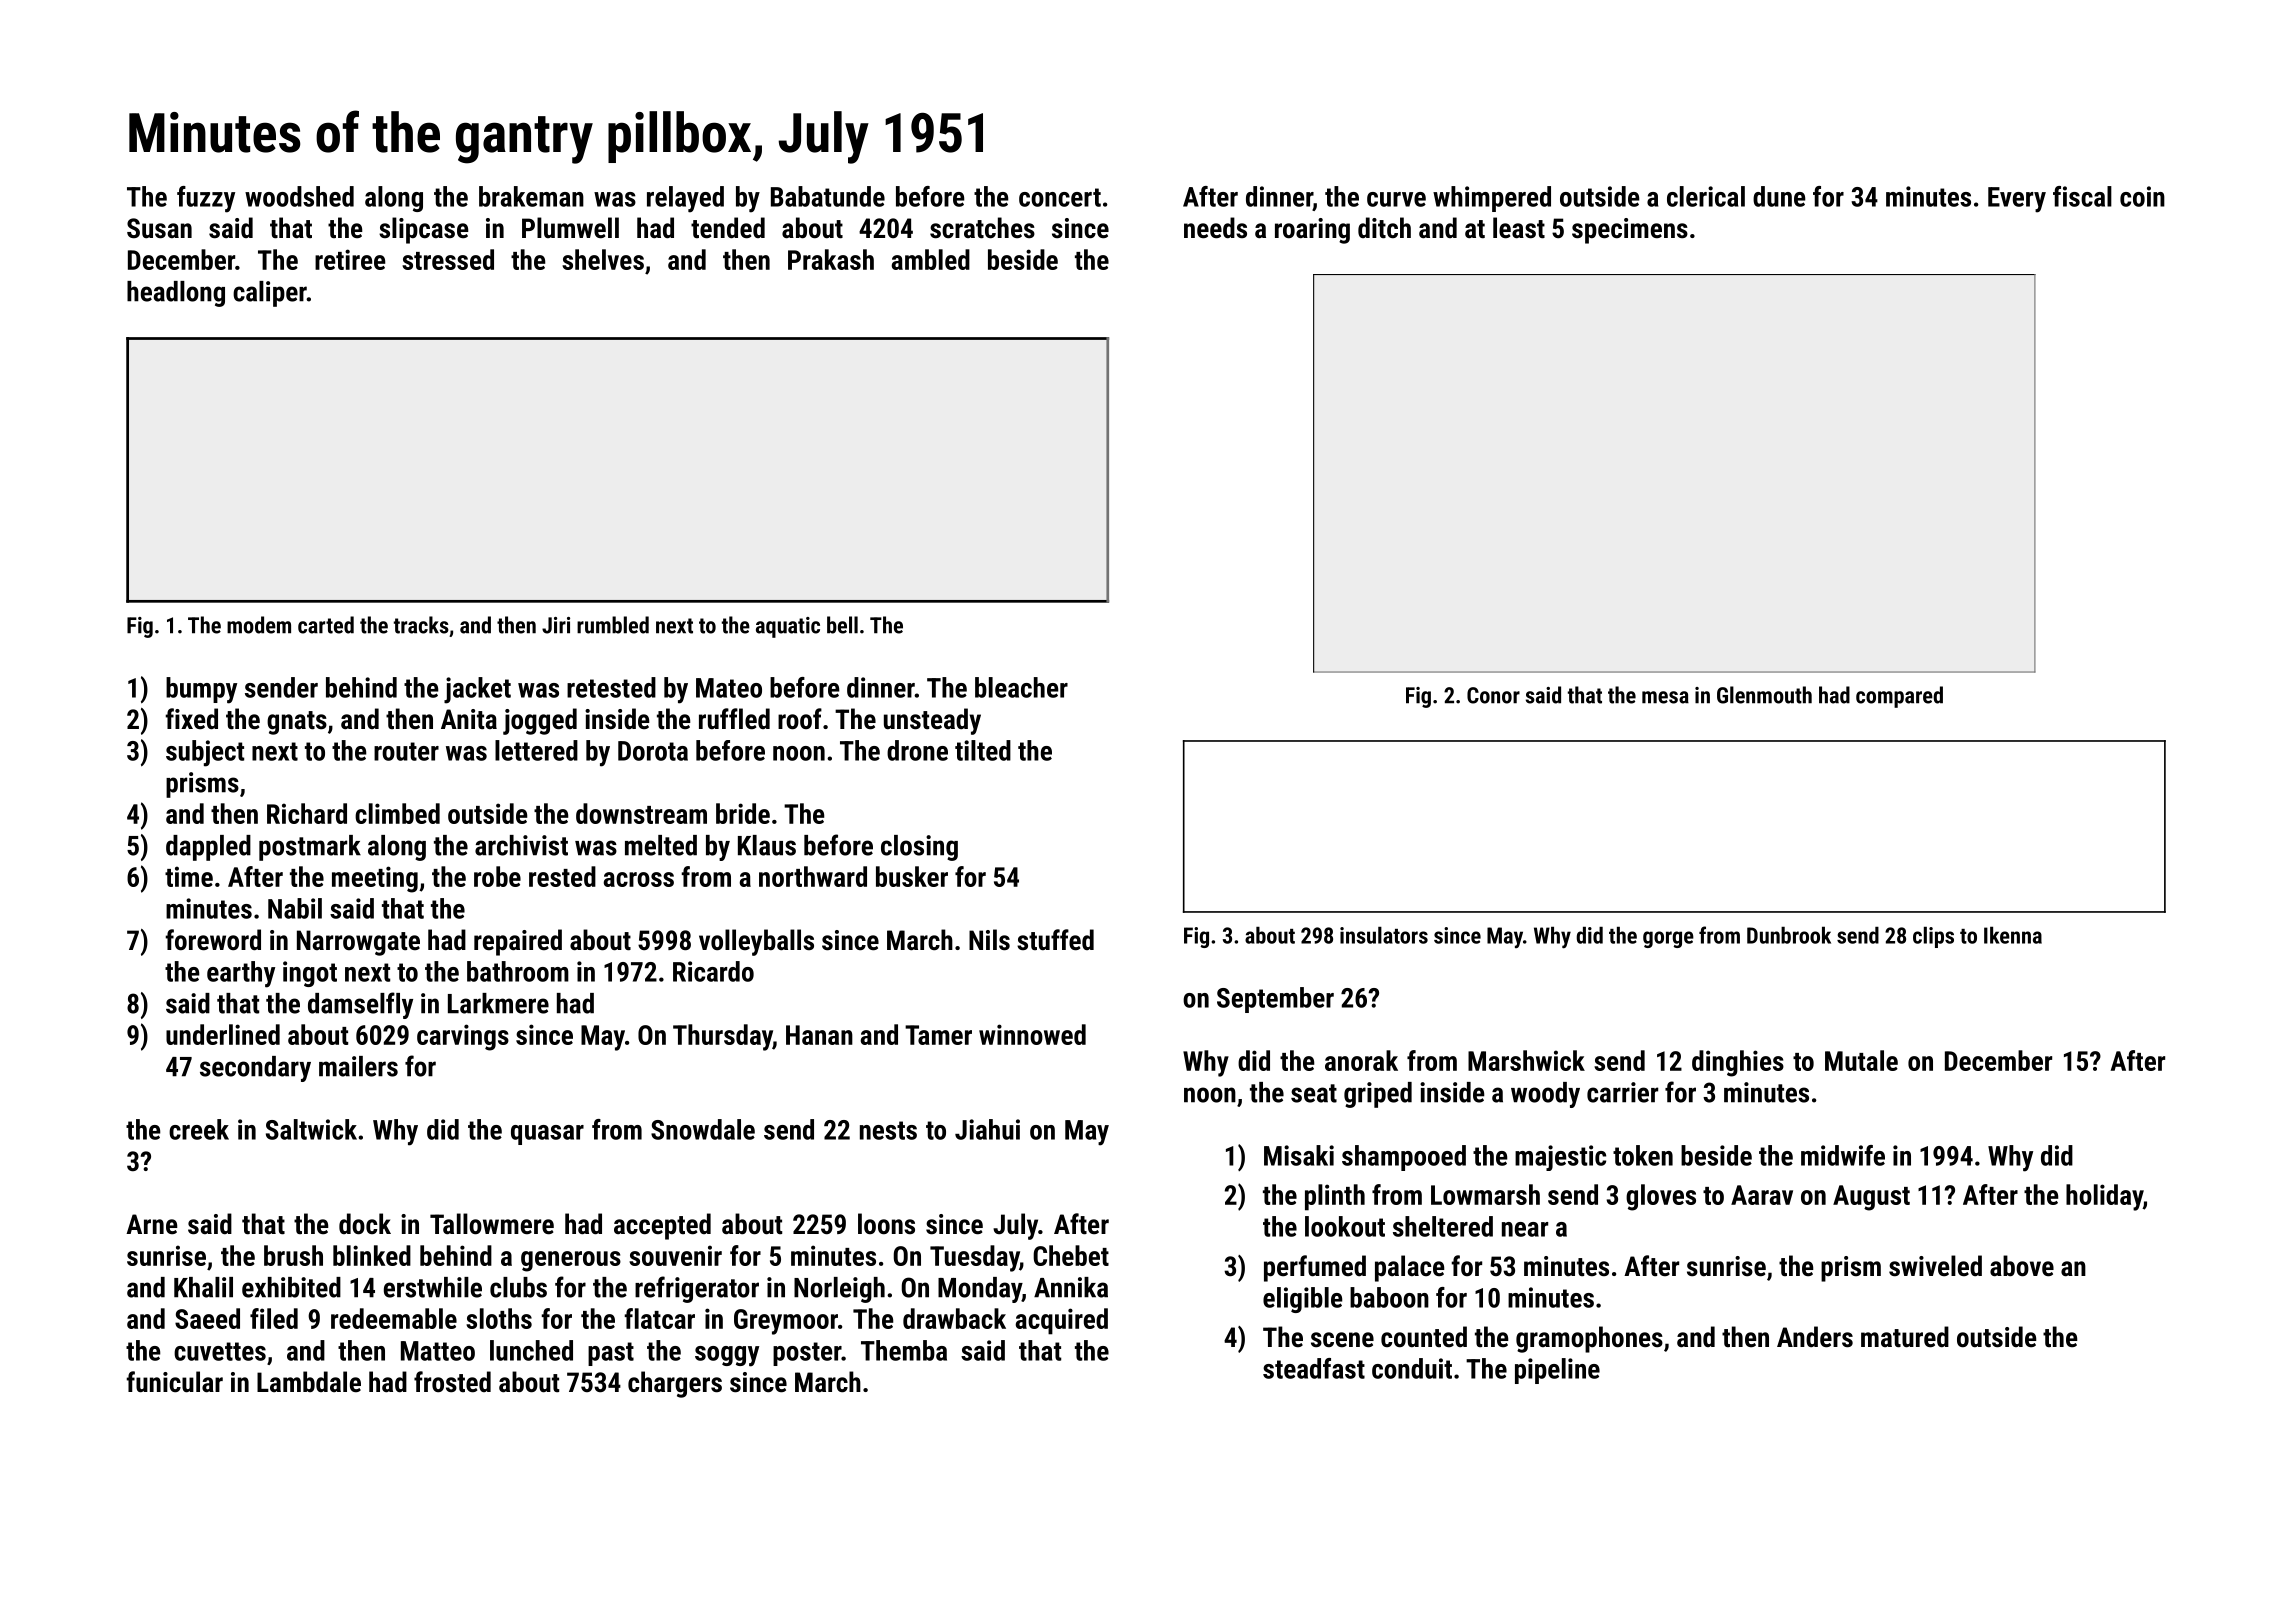 The width and height of the screenshot is (2292, 1620). I want to click on Babatunde, so click(828, 196).
